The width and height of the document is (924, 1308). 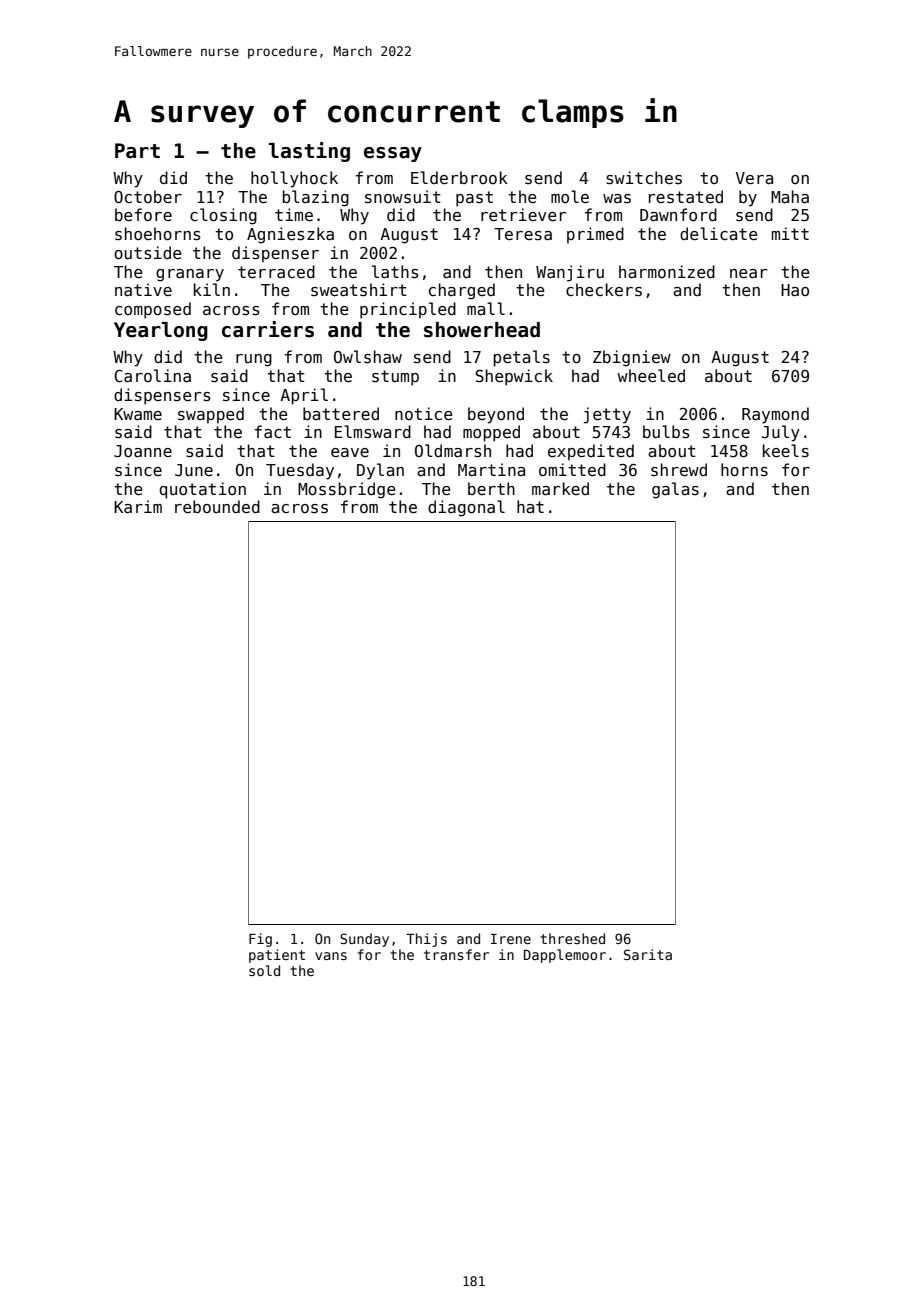 I want to click on galas, so click(x=675, y=490).
